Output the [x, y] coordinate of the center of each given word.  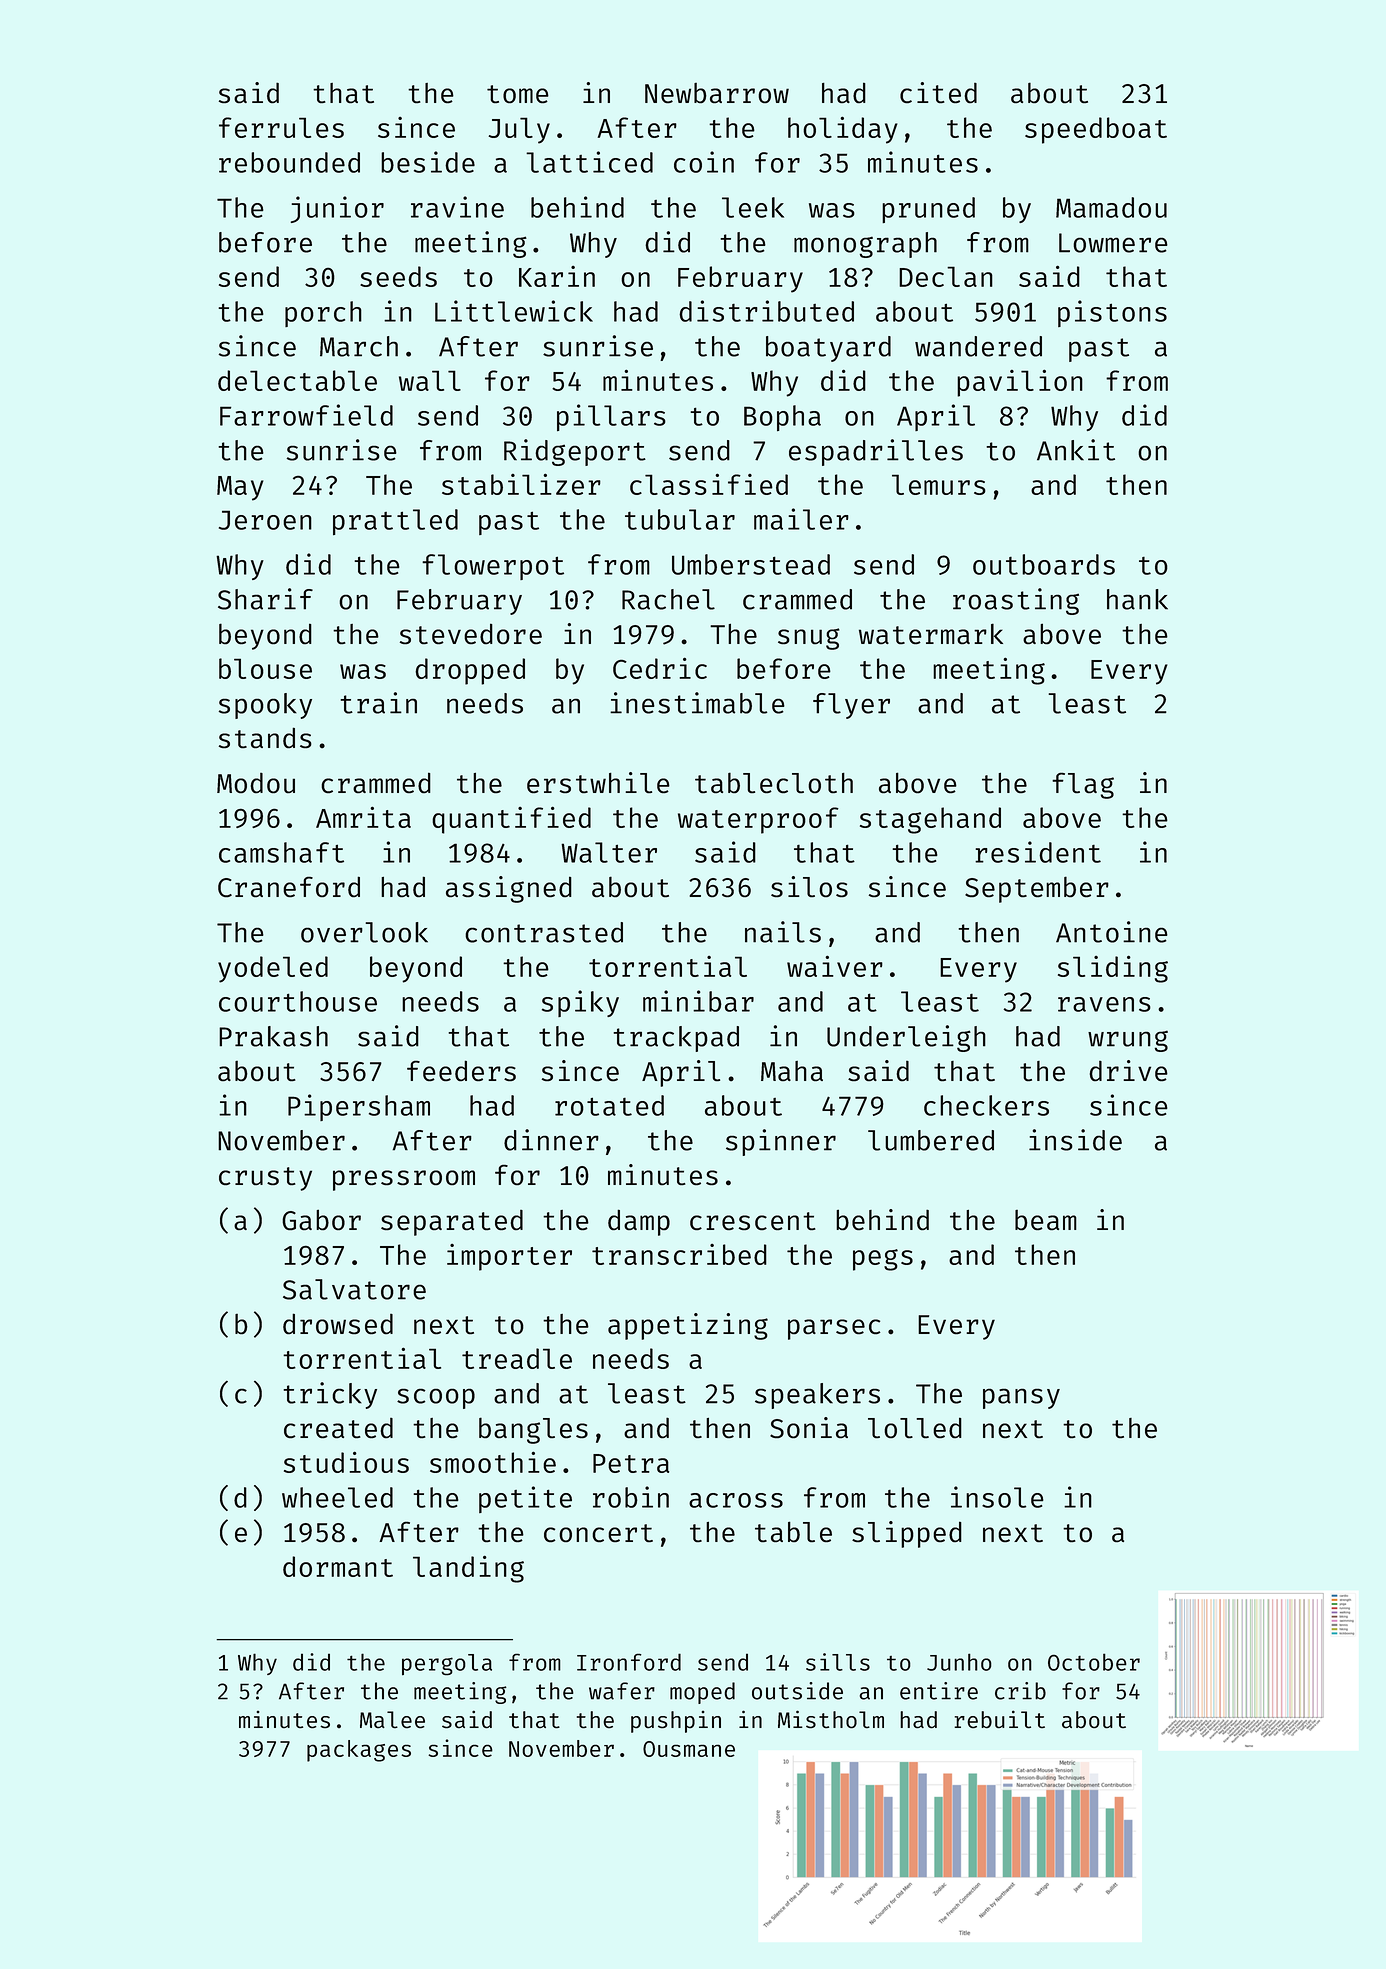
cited [938, 93]
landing [468, 1569]
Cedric [660, 668]
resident [1038, 852]
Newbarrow [717, 93]
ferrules [281, 127]
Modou [256, 783]
